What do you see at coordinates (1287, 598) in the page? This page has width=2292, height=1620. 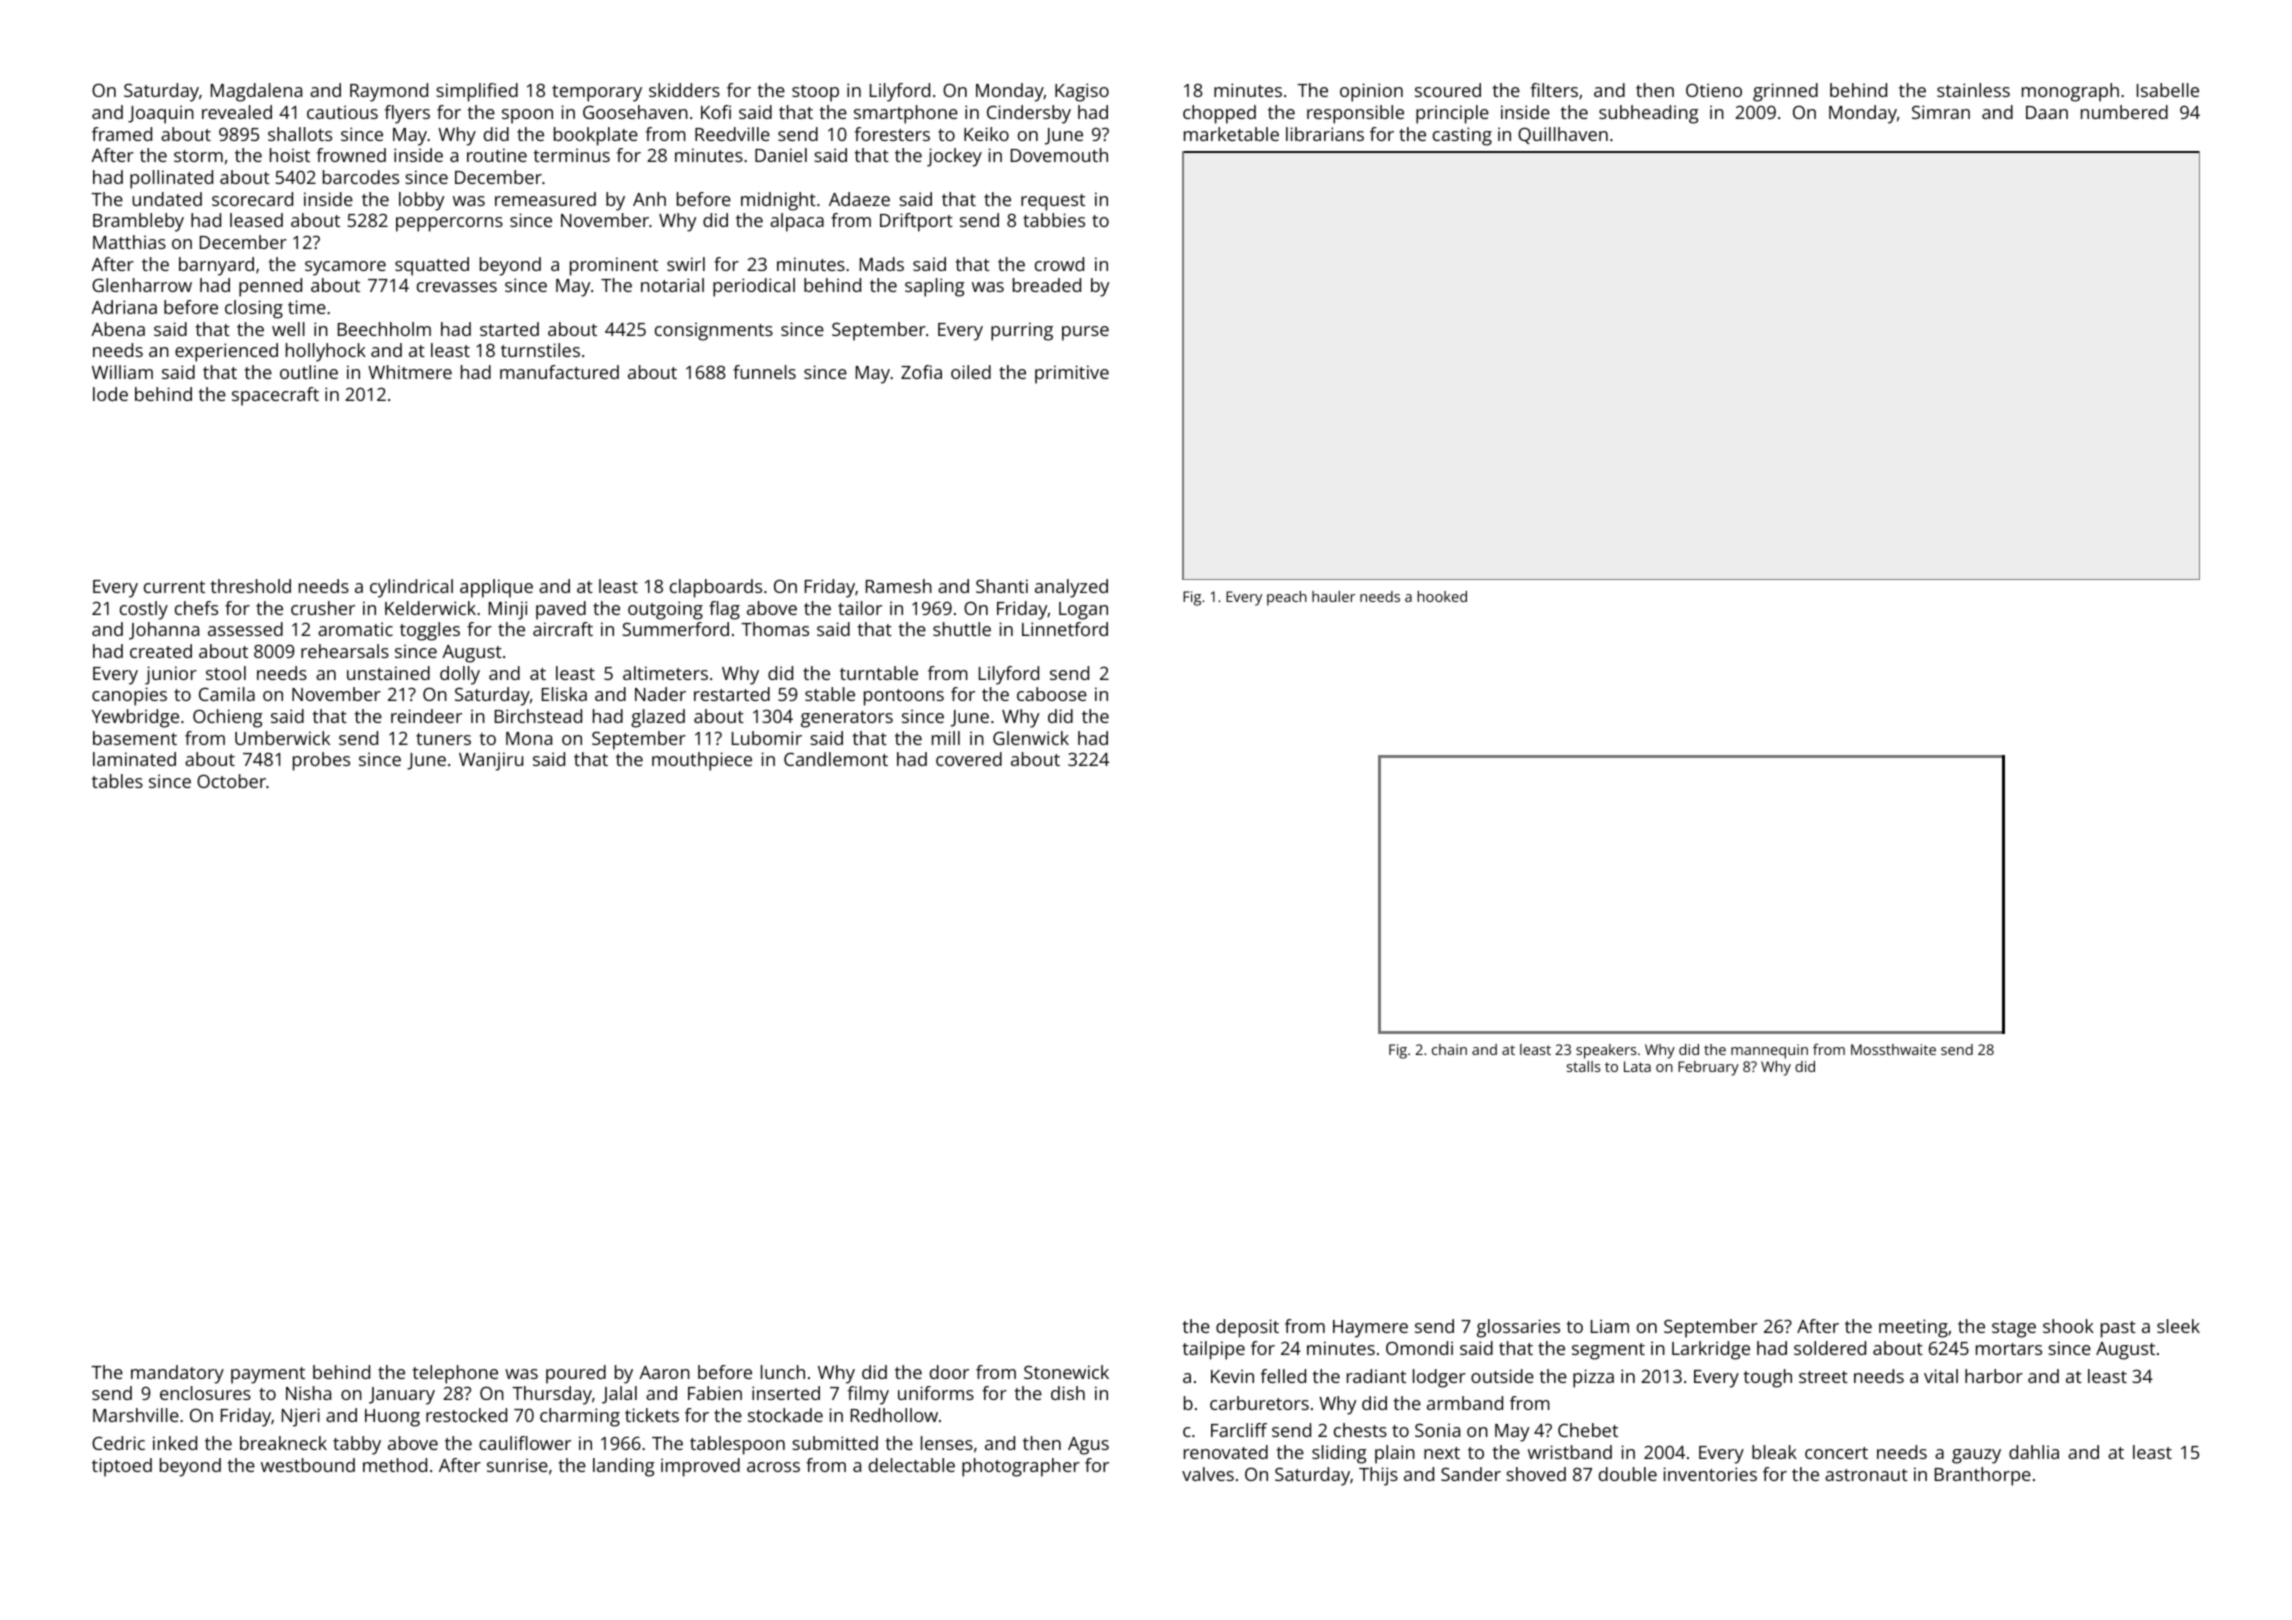 I see `peach` at bounding box center [1287, 598].
